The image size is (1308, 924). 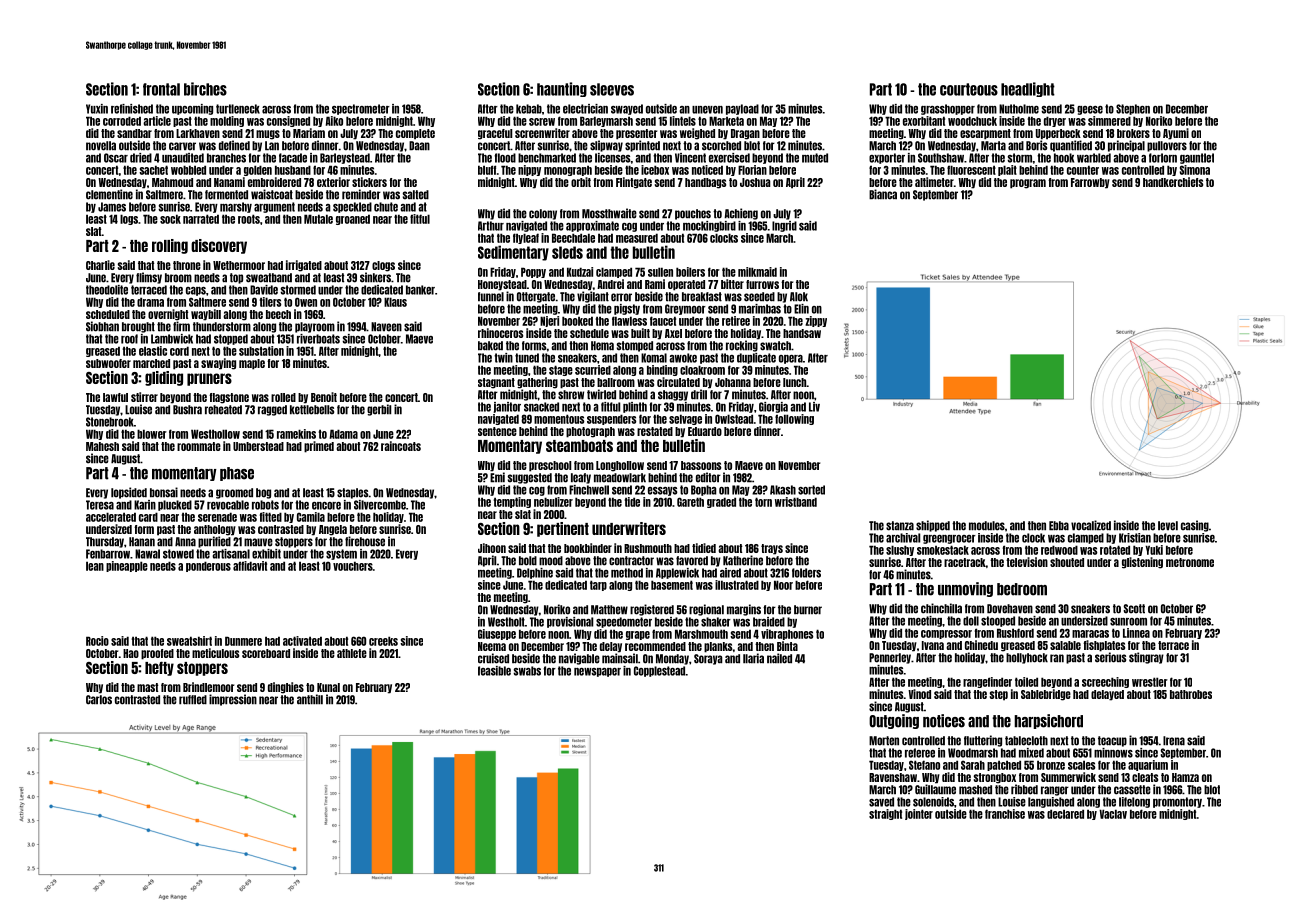 What do you see at coordinates (111, 517) in the screenshot?
I see `accelerated` at bounding box center [111, 517].
